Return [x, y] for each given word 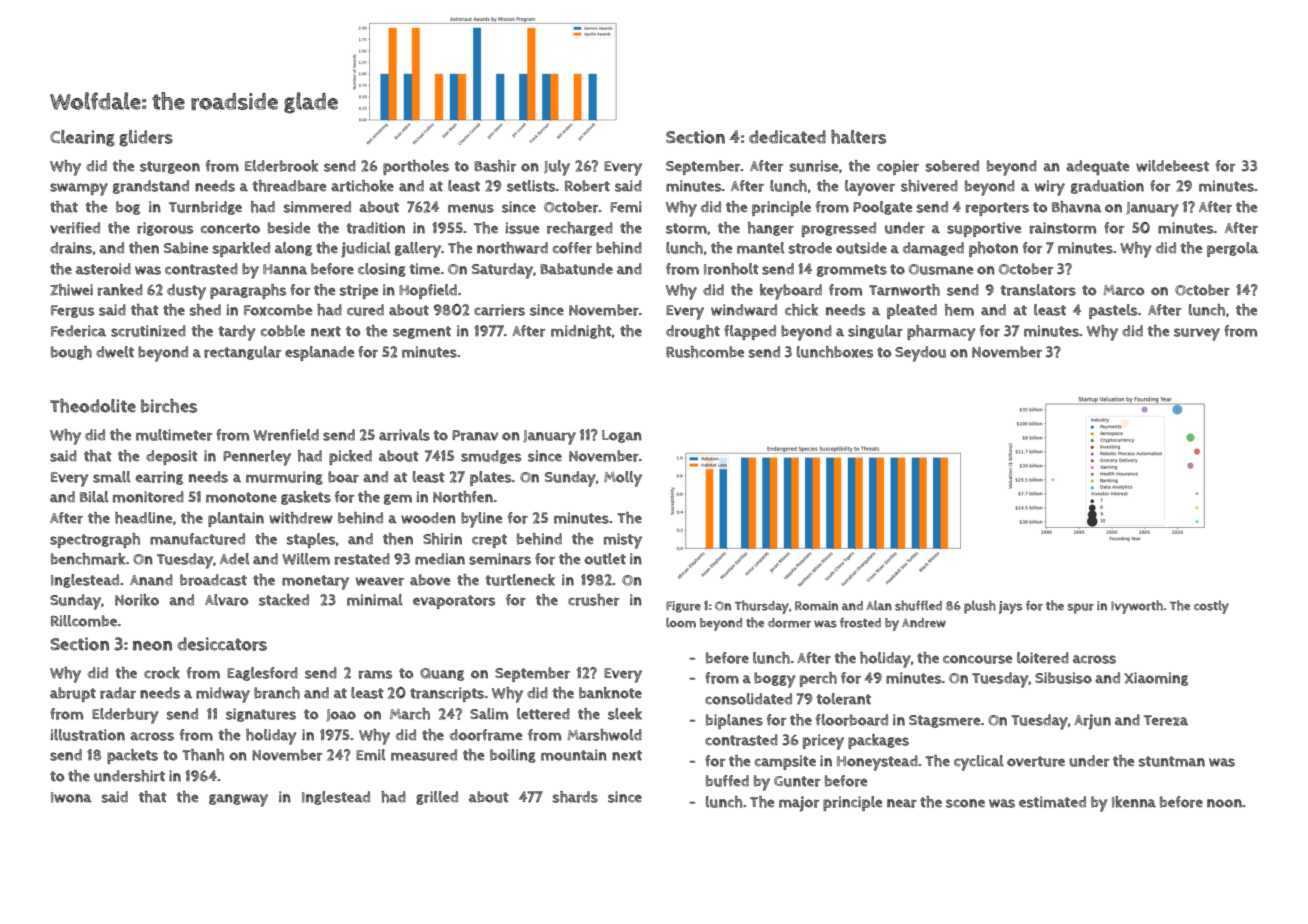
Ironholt [731, 269]
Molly [623, 479]
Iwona [71, 797]
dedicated [787, 137]
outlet [605, 559]
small [112, 477]
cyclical [979, 763]
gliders [146, 138]
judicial [366, 250]
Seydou [920, 354]
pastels [1113, 311]
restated [362, 559]
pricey [823, 742]
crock [162, 673]
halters [858, 137]
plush [980, 607]
